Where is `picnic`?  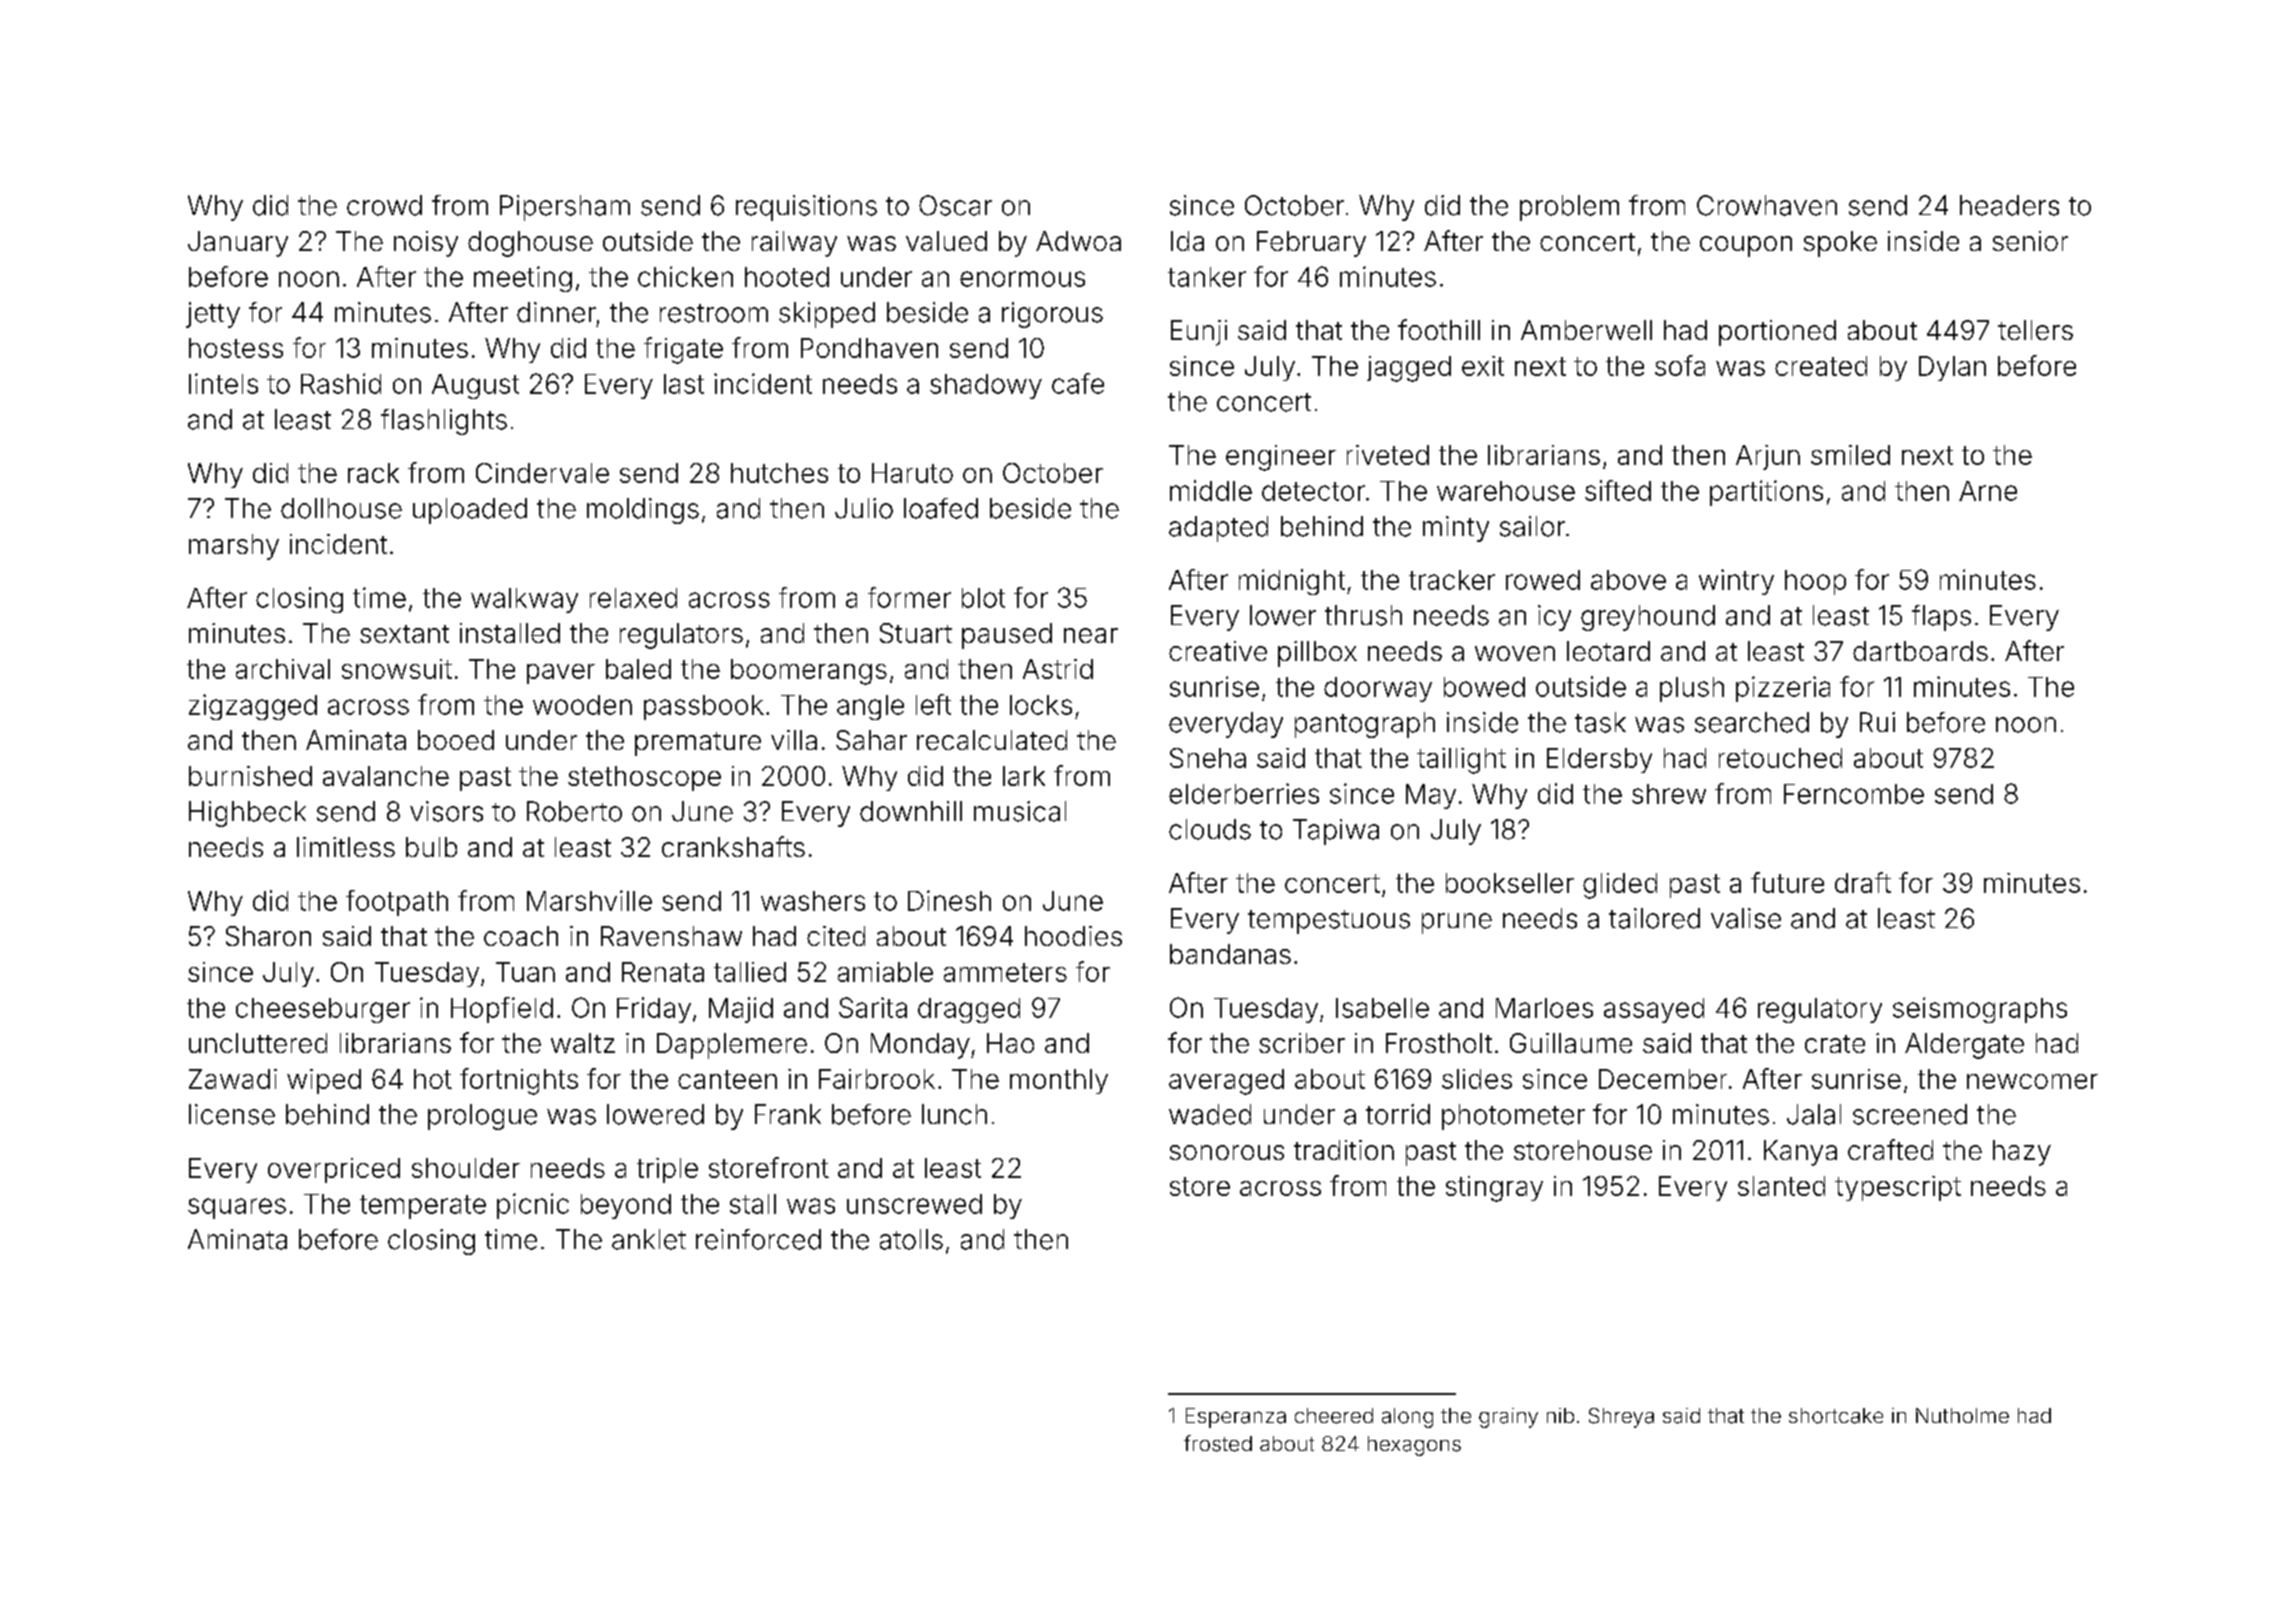
picnic is located at coordinates (533, 1206).
